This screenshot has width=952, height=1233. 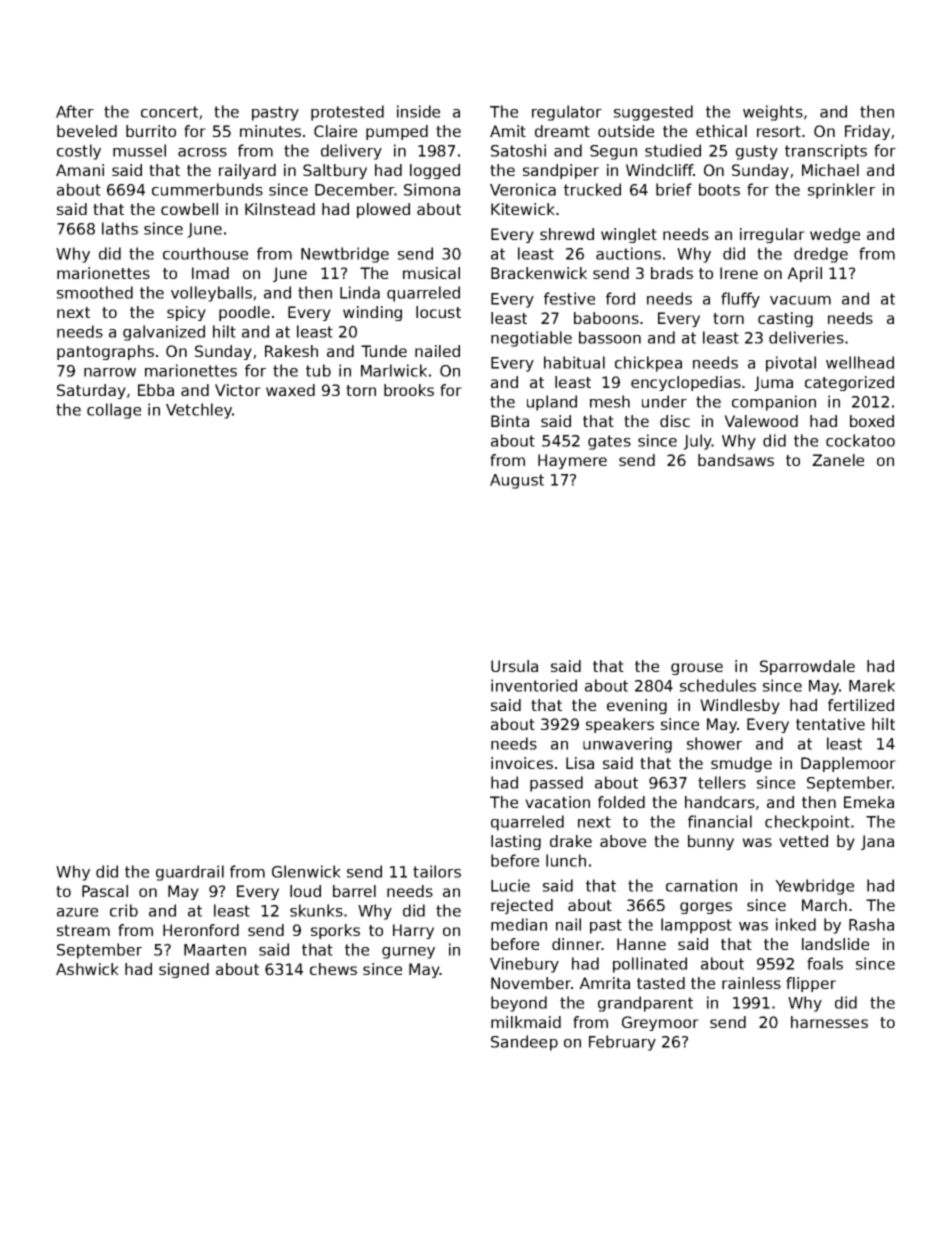 What do you see at coordinates (686, 383) in the screenshot?
I see `encyclopedias` at bounding box center [686, 383].
